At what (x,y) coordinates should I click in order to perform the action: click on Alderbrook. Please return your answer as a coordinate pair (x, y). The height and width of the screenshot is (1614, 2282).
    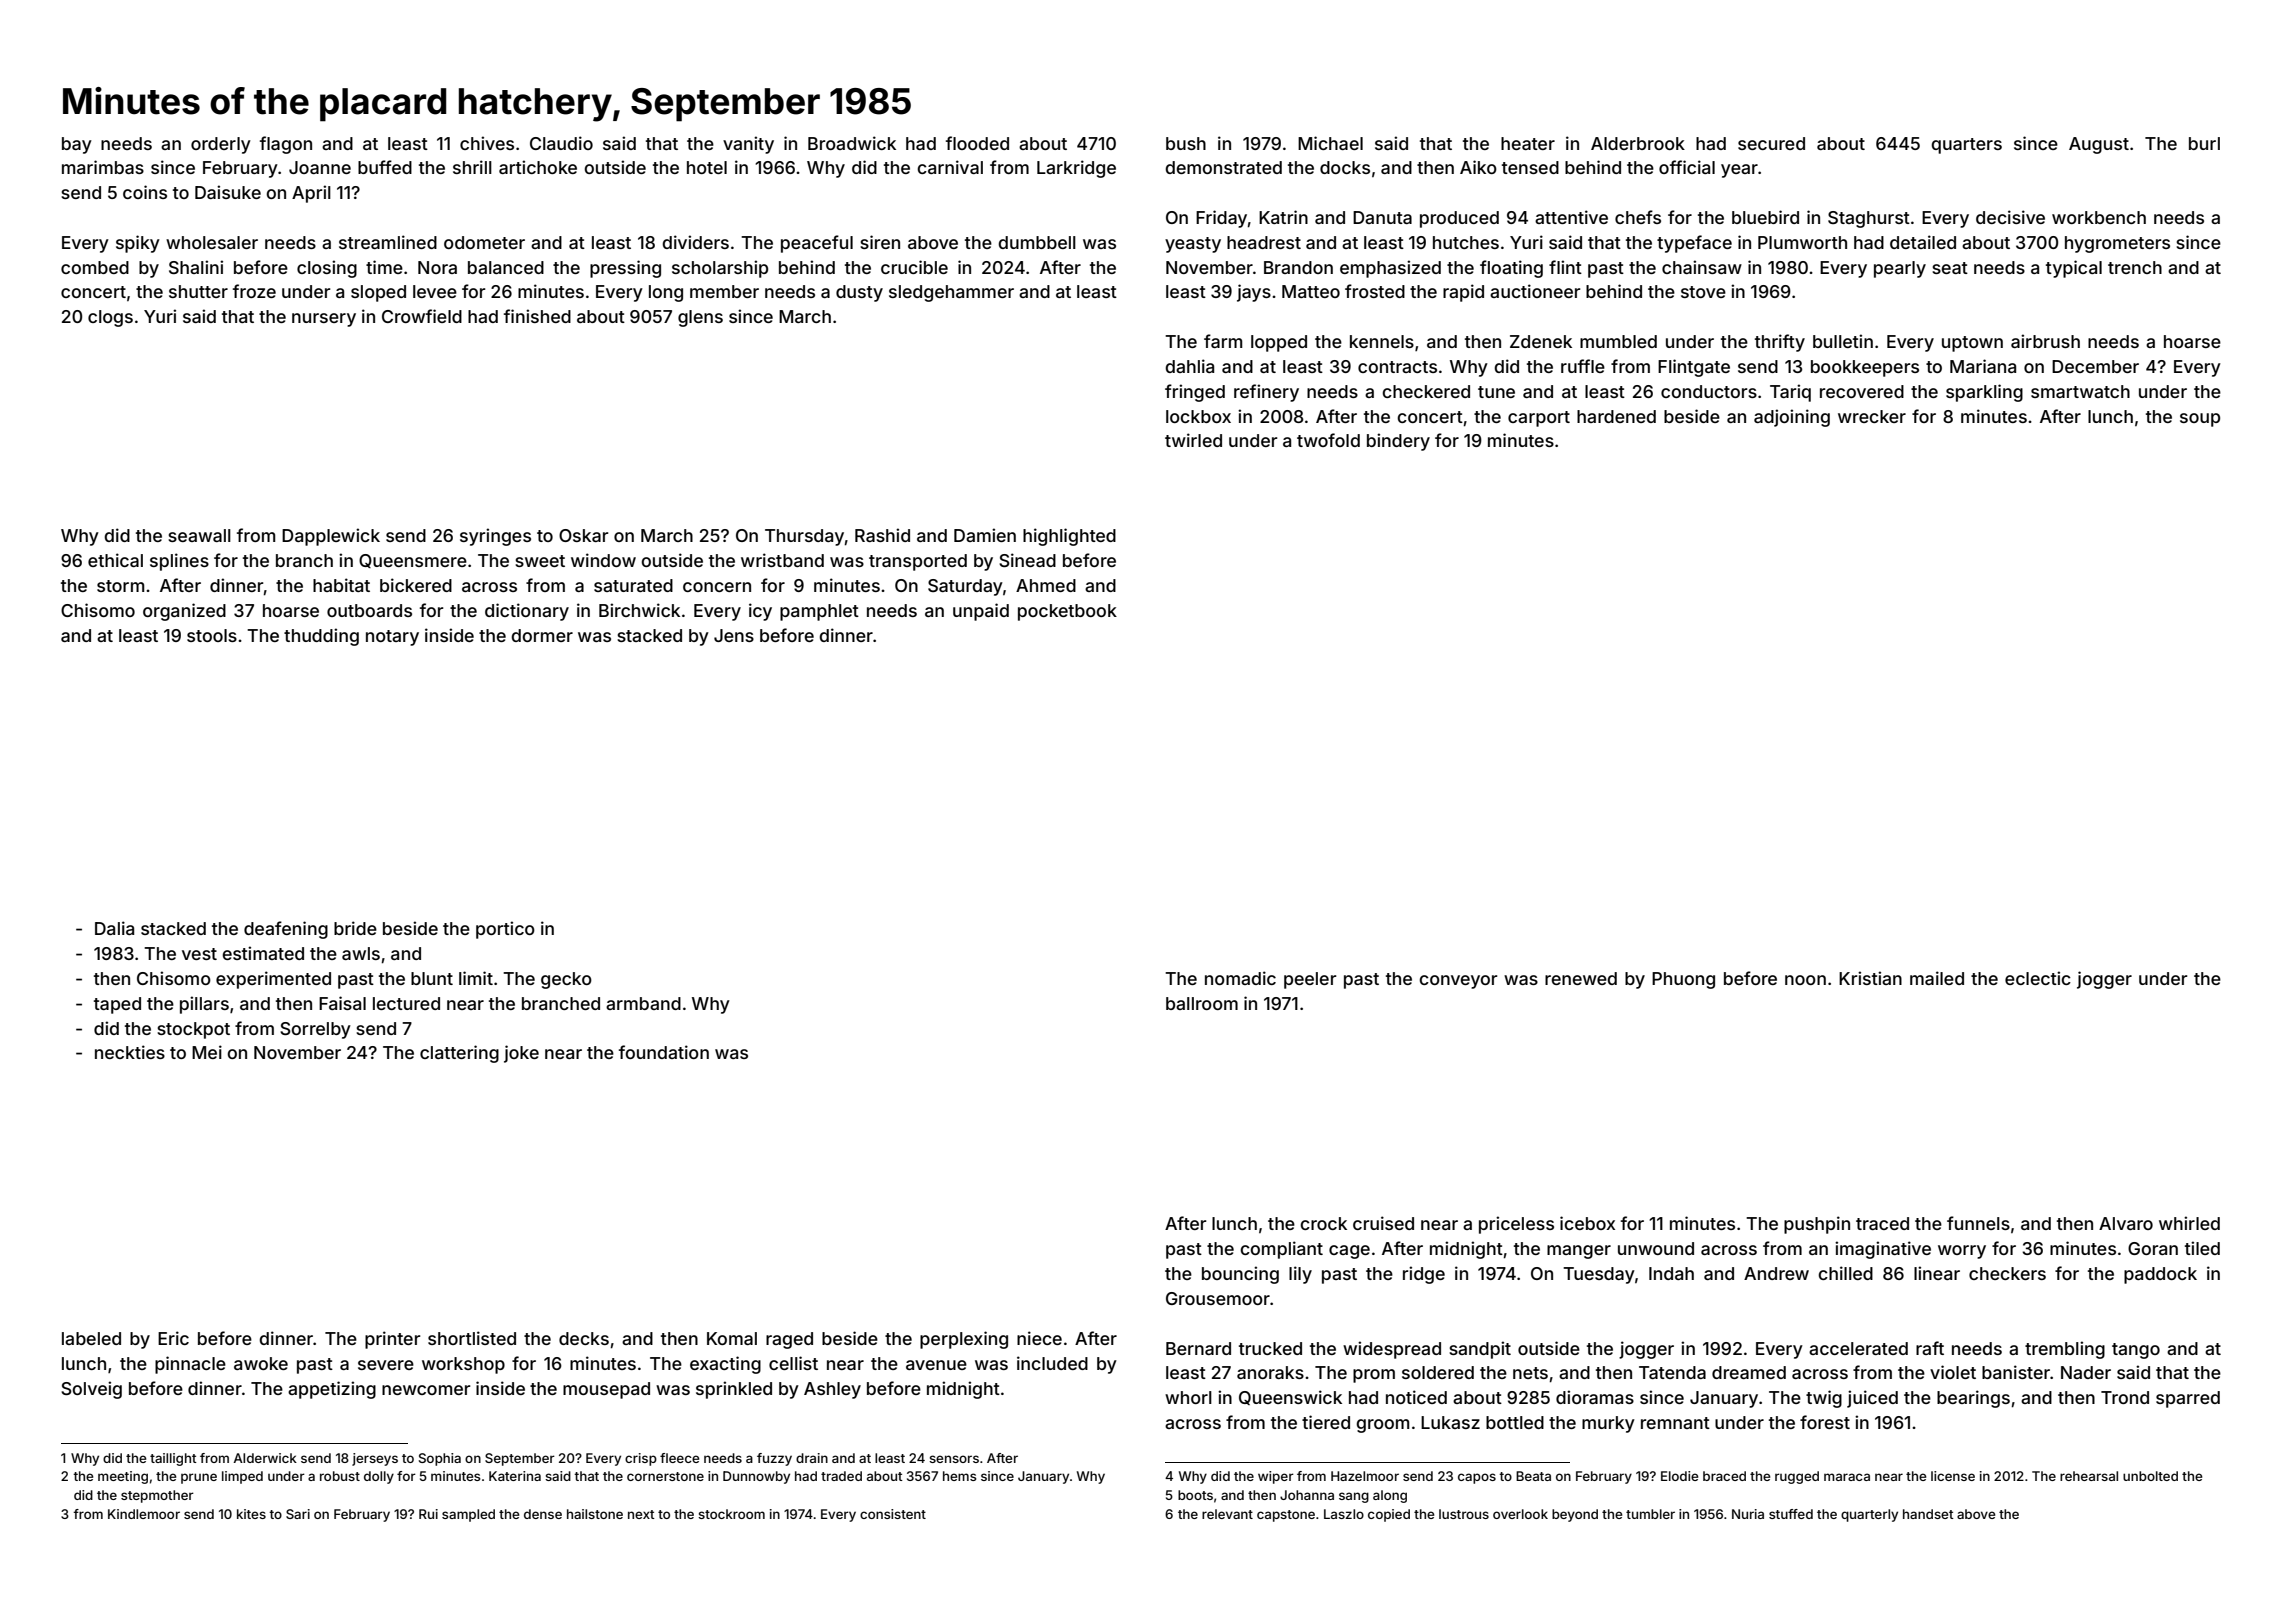
    Looking at the image, I should click on (1638, 143).
